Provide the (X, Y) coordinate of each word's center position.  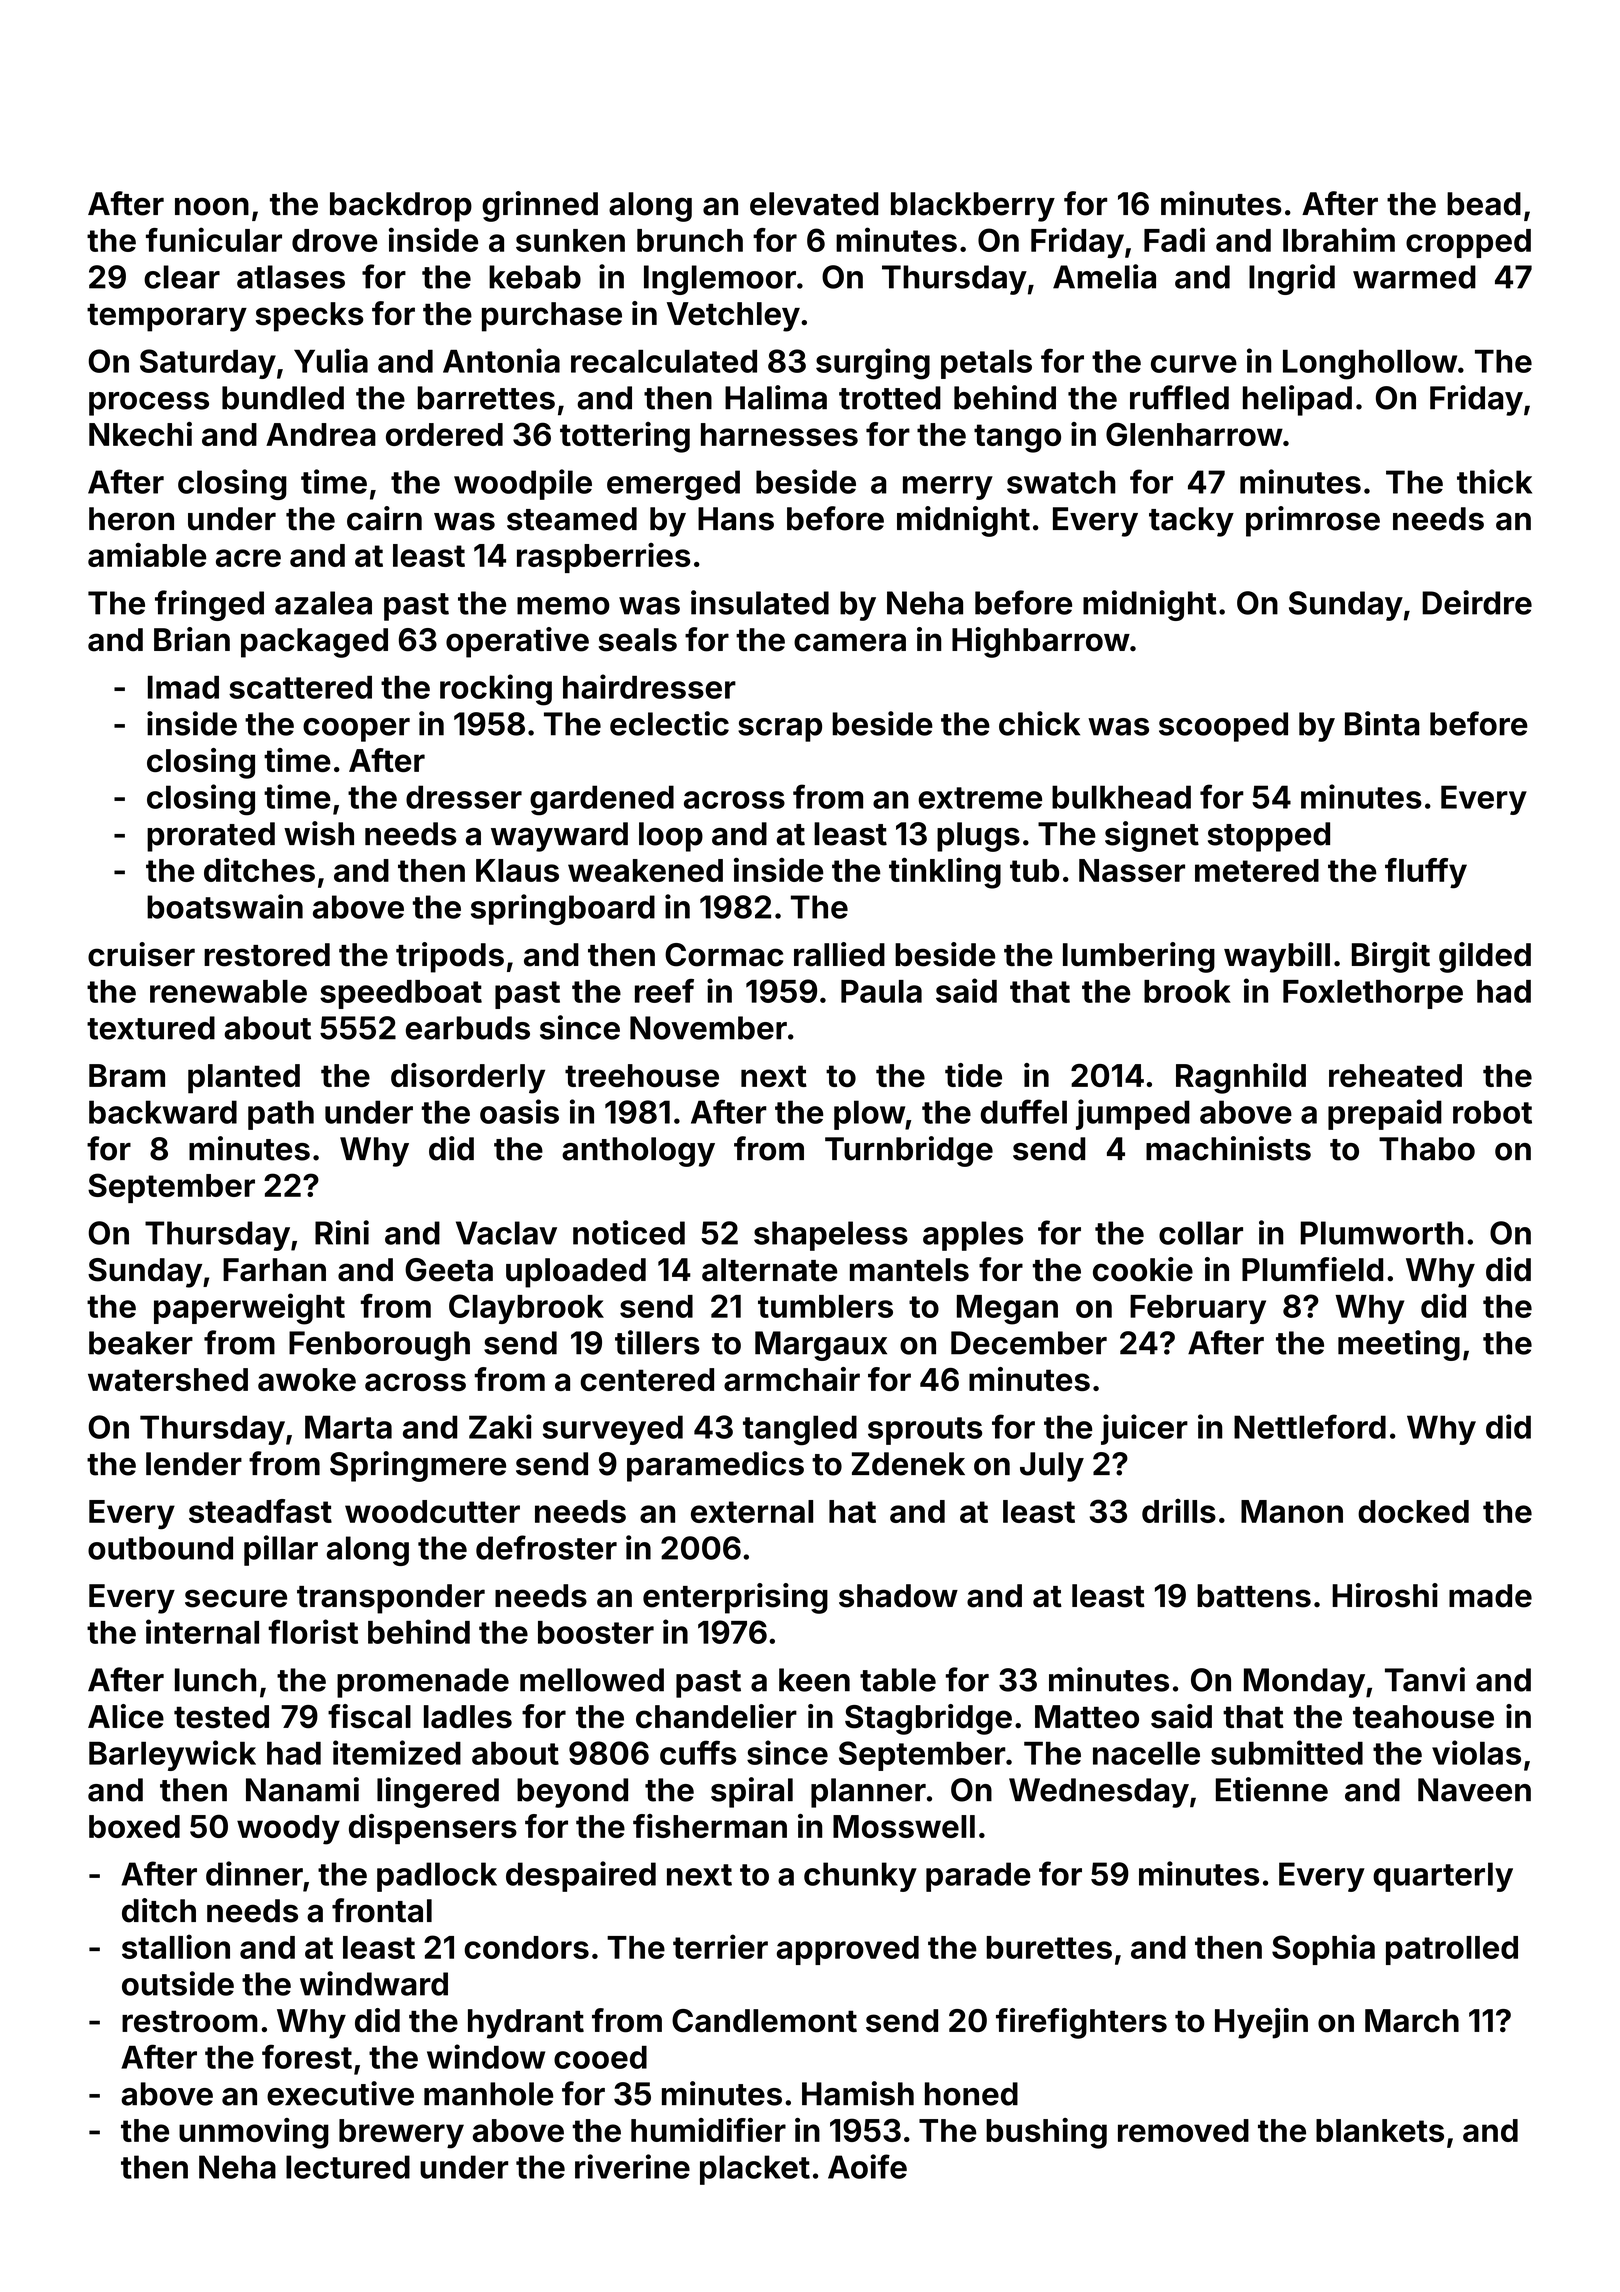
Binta (1382, 723)
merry (948, 488)
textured (151, 1028)
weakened (645, 870)
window (486, 2056)
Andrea (321, 434)
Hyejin (1261, 2023)
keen (814, 1680)
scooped (1223, 727)
